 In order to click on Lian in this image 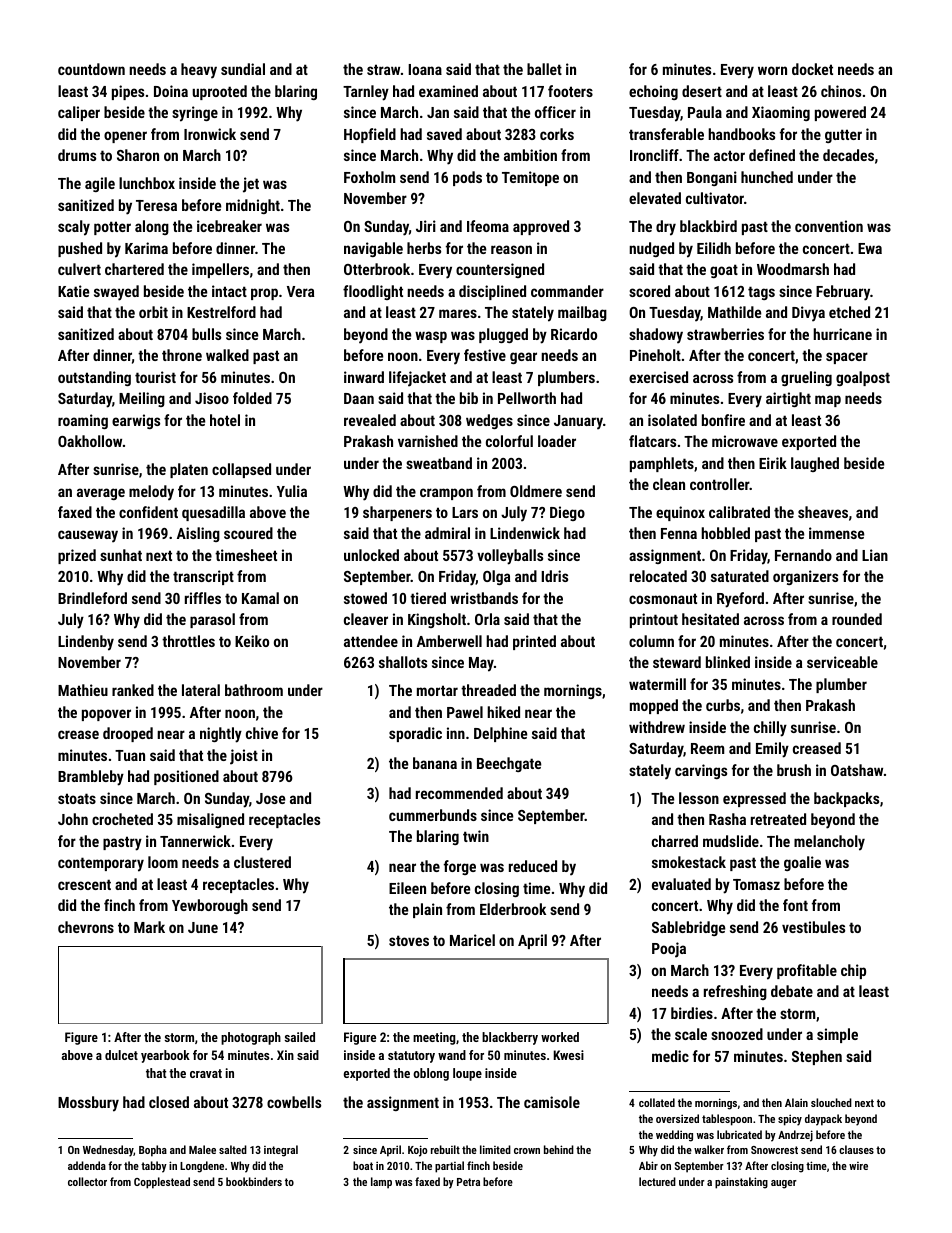, I will do `click(875, 555)`.
